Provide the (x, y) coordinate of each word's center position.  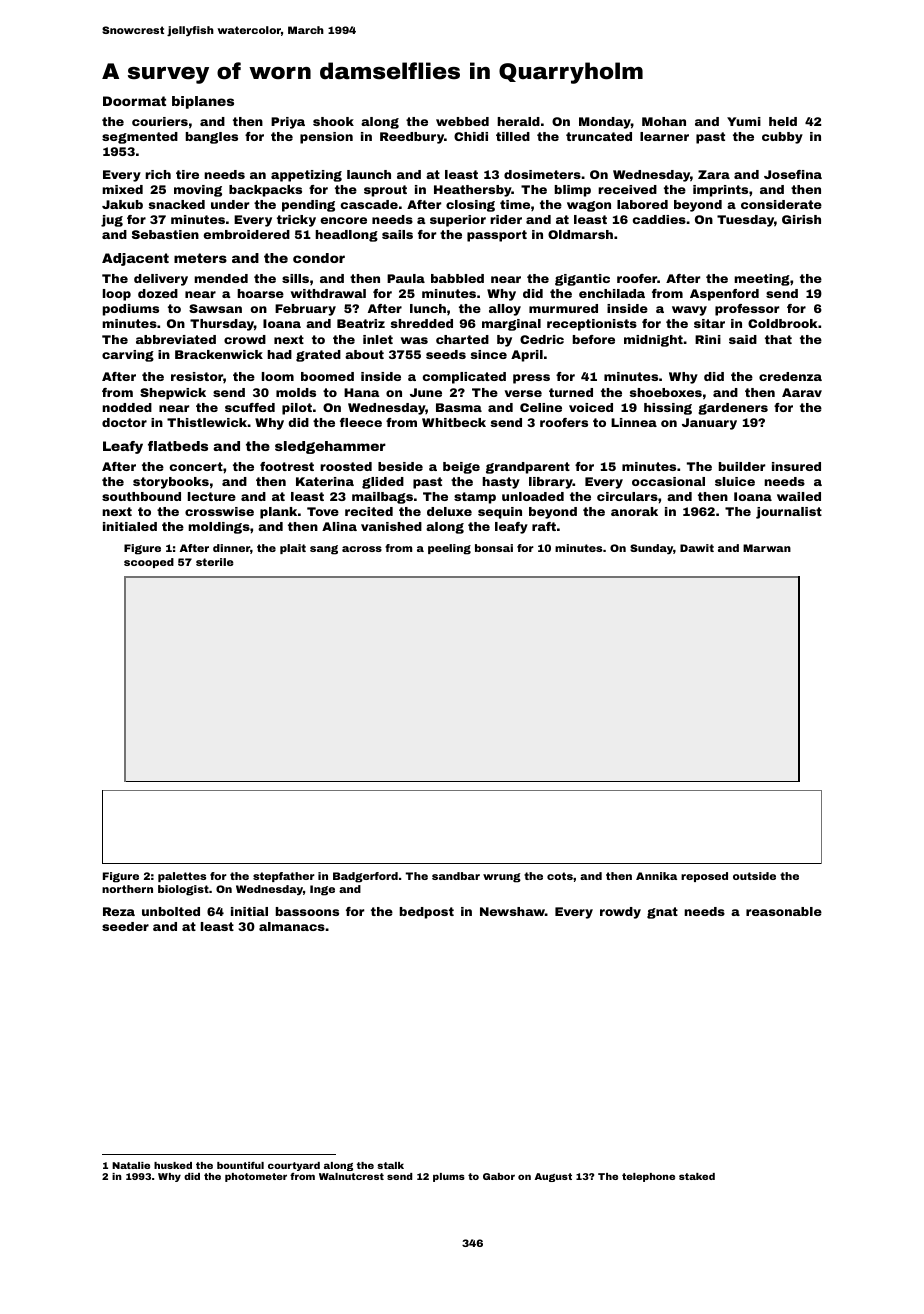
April (527, 356)
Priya (288, 123)
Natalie (131, 1165)
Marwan (767, 548)
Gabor (499, 1176)
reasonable (784, 911)
